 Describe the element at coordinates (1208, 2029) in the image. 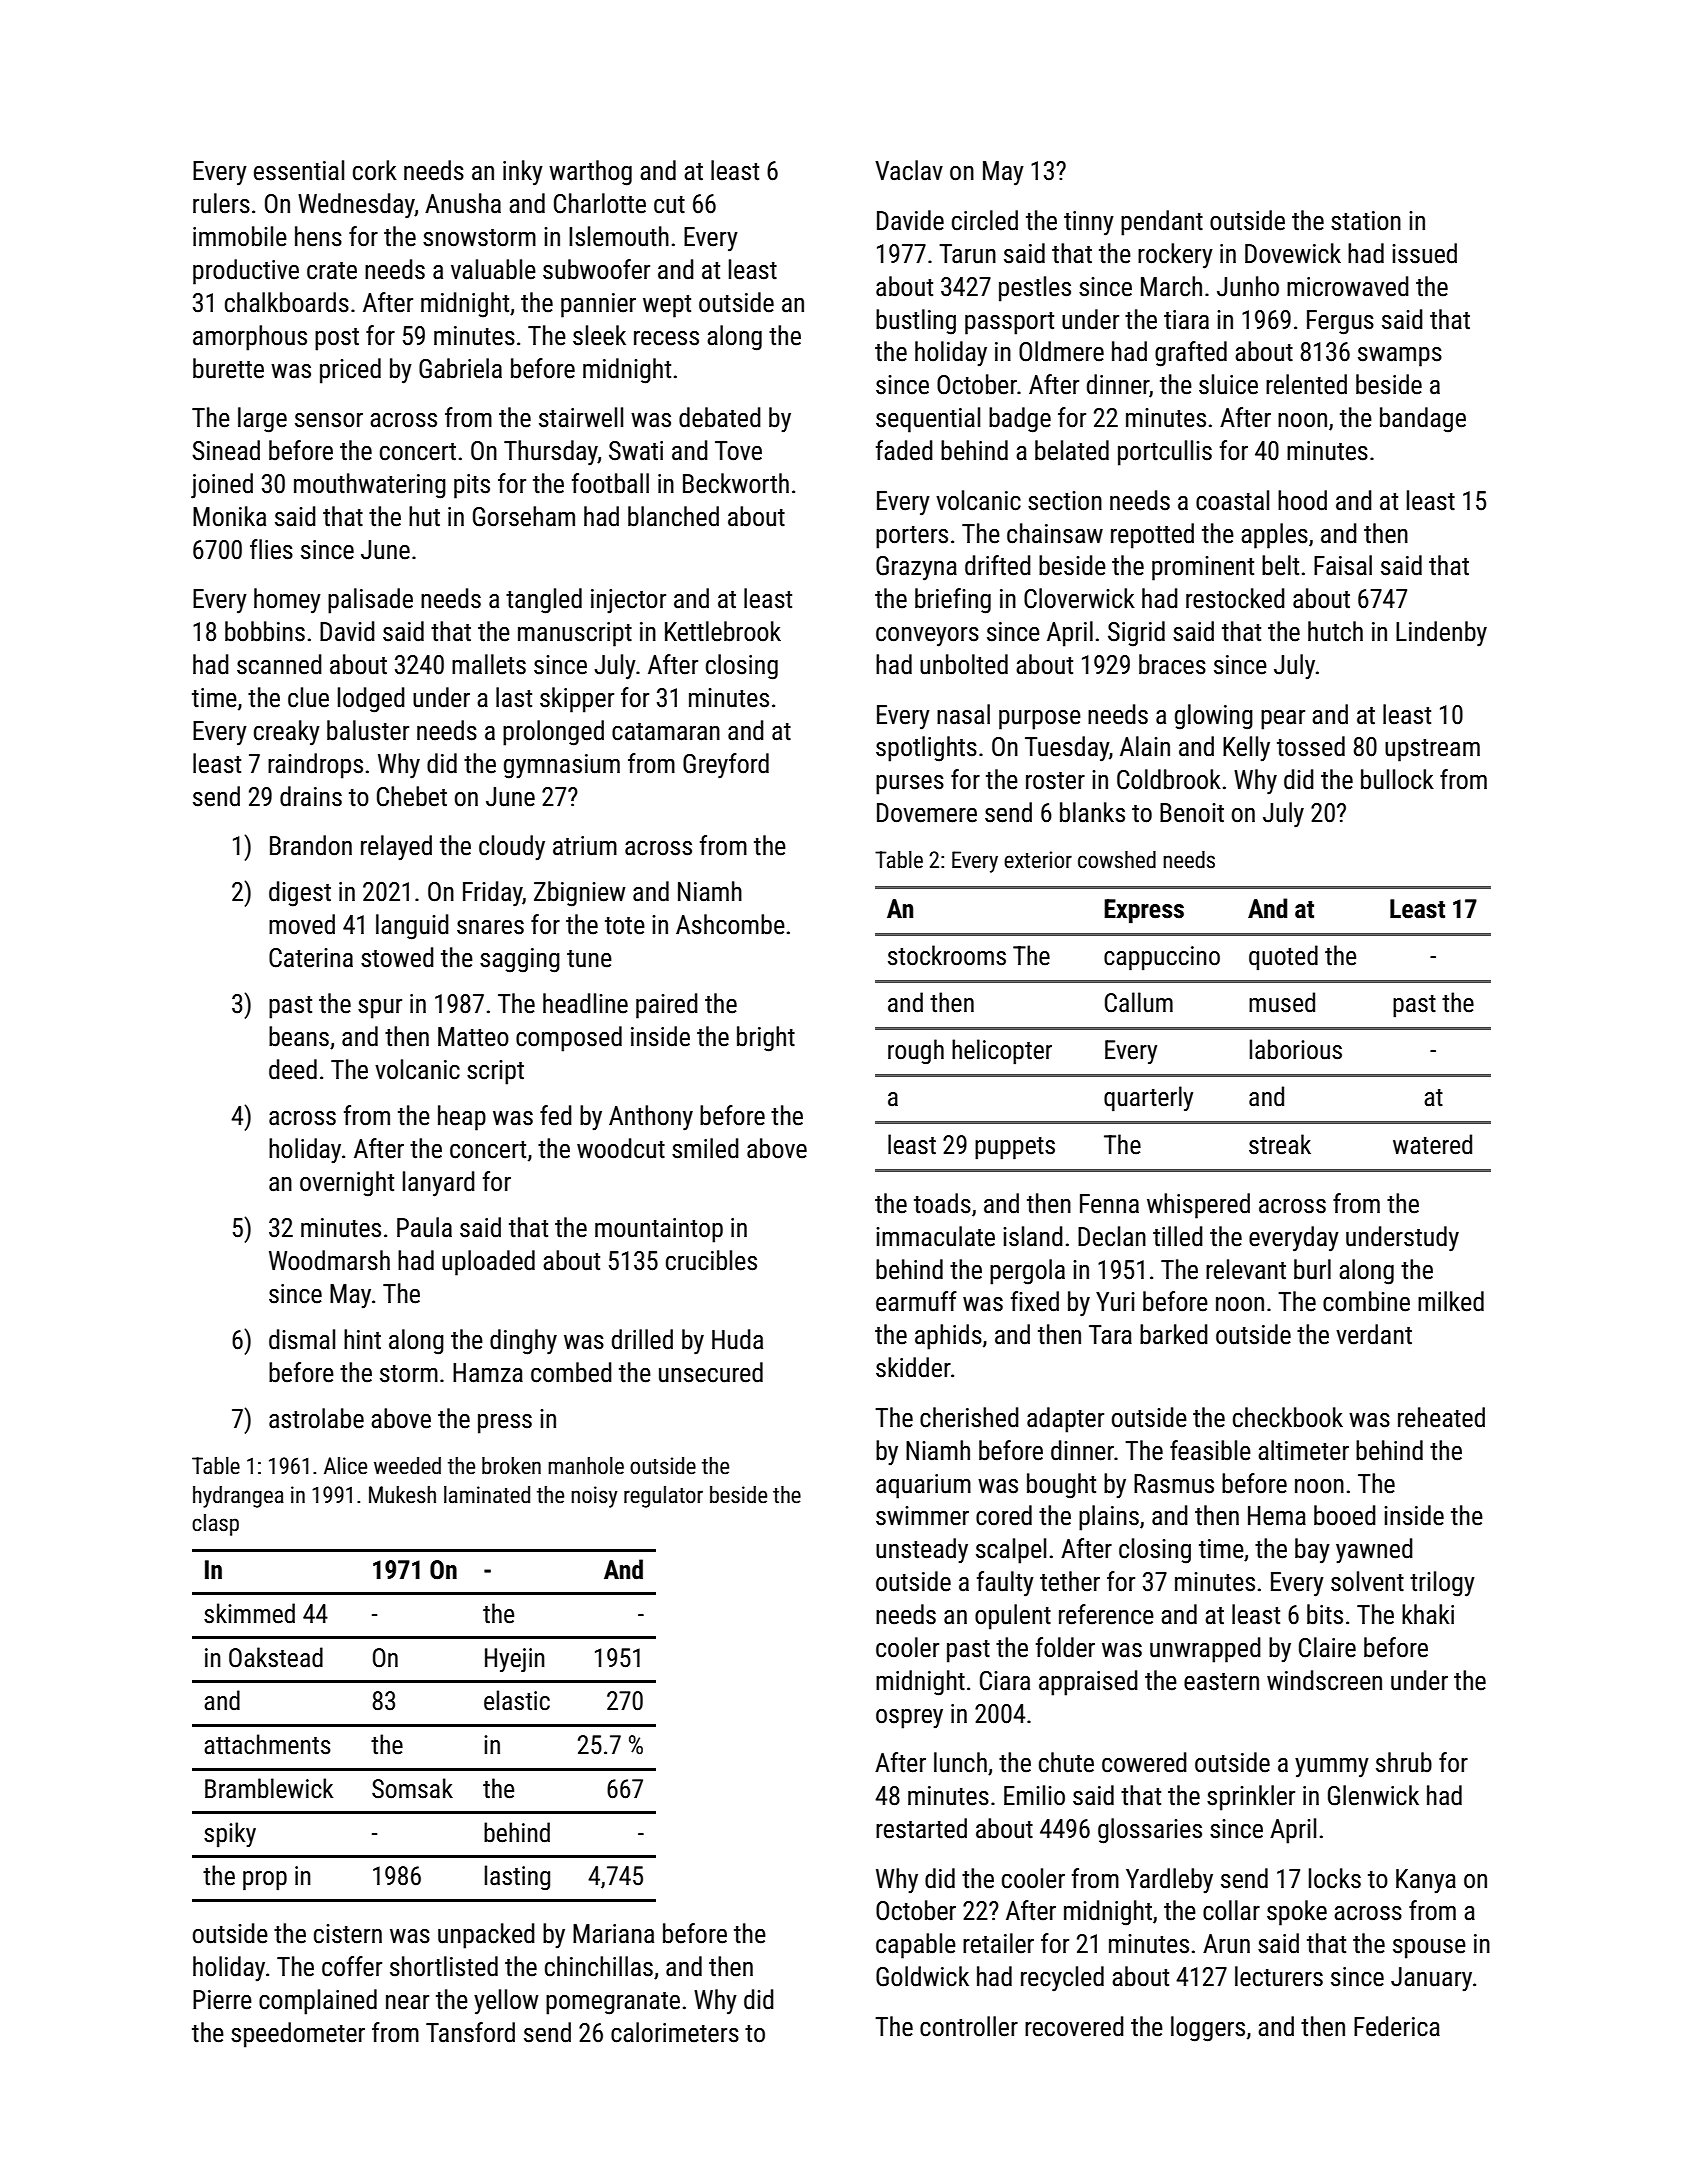

I see `loggers` at that location.
